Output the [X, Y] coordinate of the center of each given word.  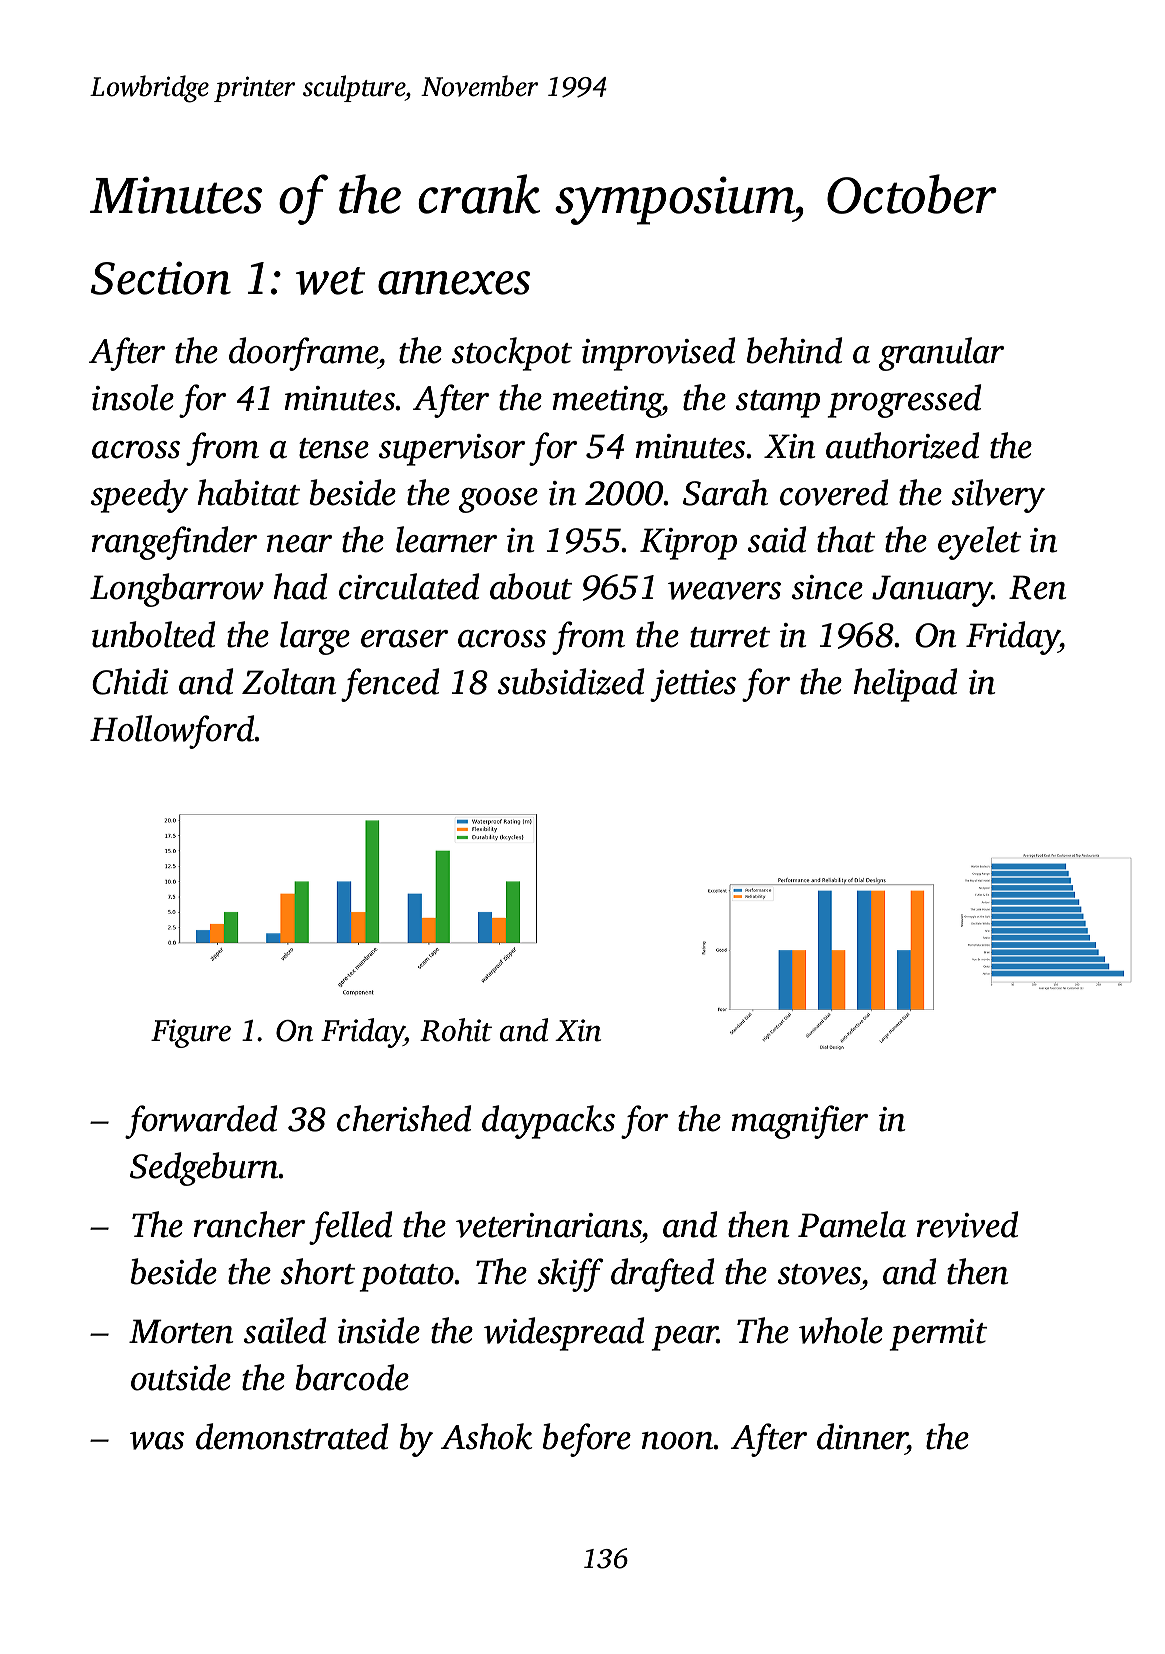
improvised [658, 354]
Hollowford [172, 732]
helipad [905, 685]
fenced [390, 685]
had [300, 586]
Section [161, 278]
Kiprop [688, 544]
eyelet [979, 543]
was [157, 1441]
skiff [571, 1275]
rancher [249, 1224]
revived [967, 1224]
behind [794, 350]
